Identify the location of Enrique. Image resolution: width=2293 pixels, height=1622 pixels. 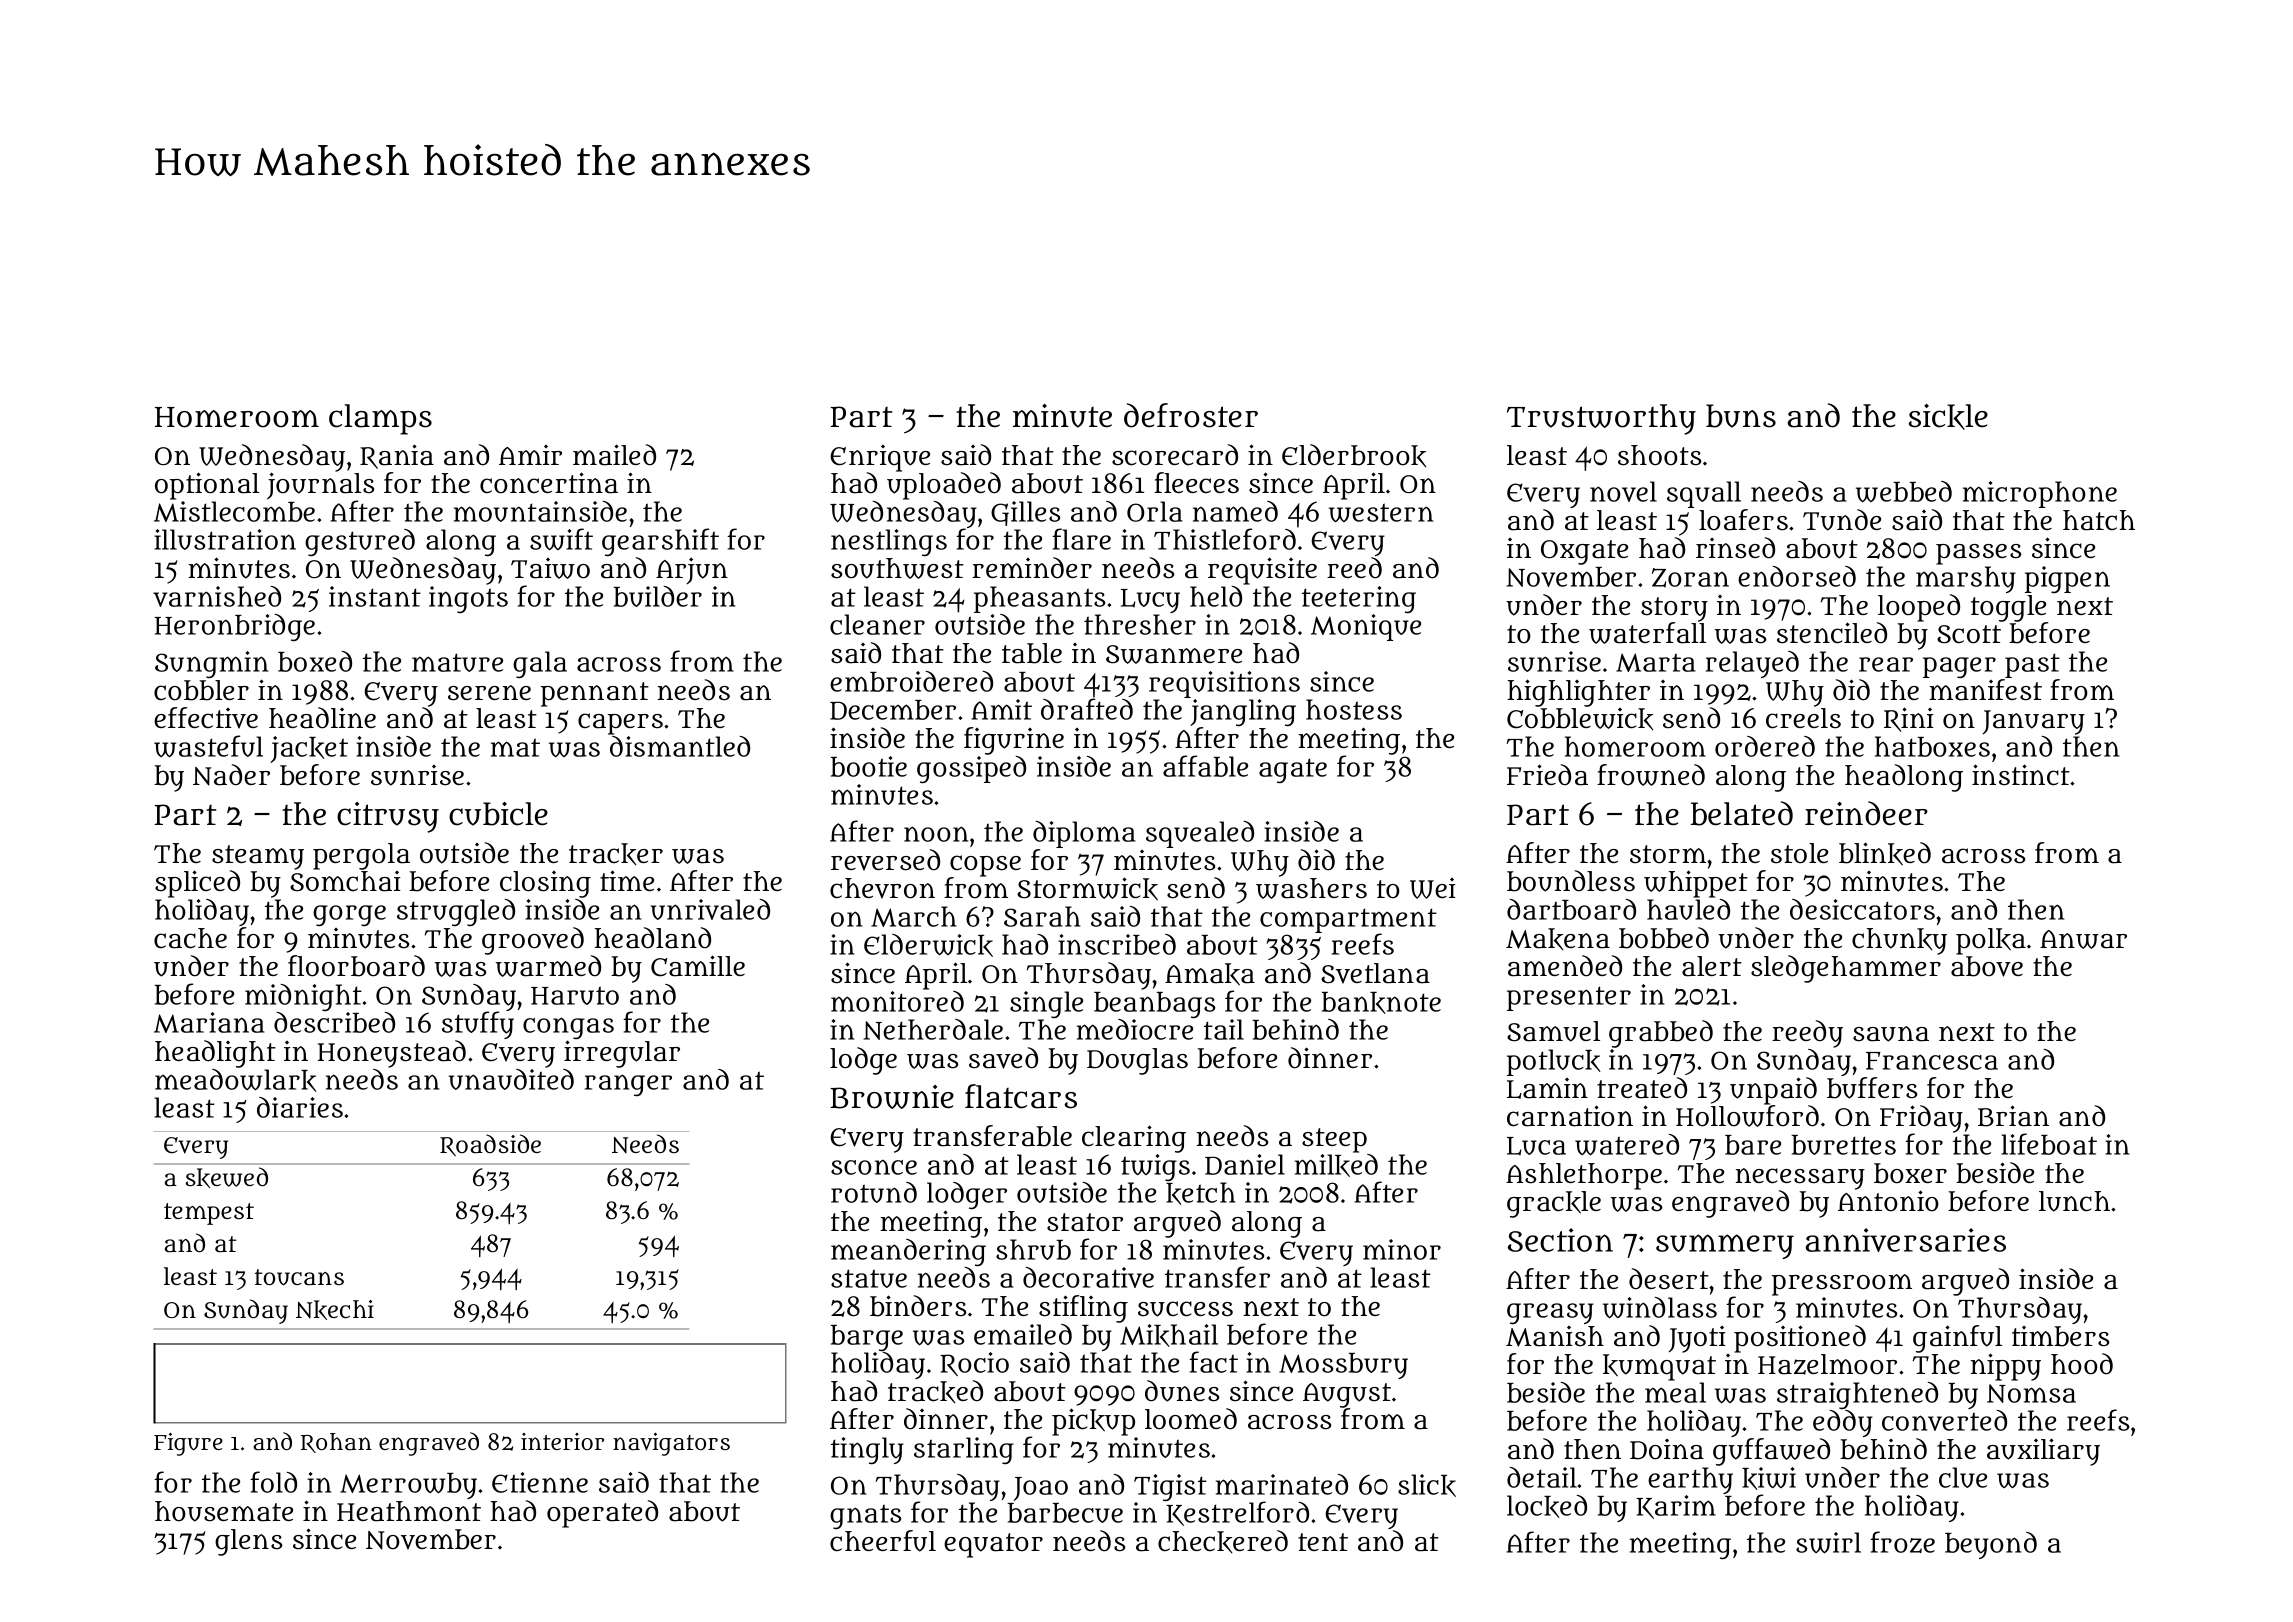
(880, 458).
